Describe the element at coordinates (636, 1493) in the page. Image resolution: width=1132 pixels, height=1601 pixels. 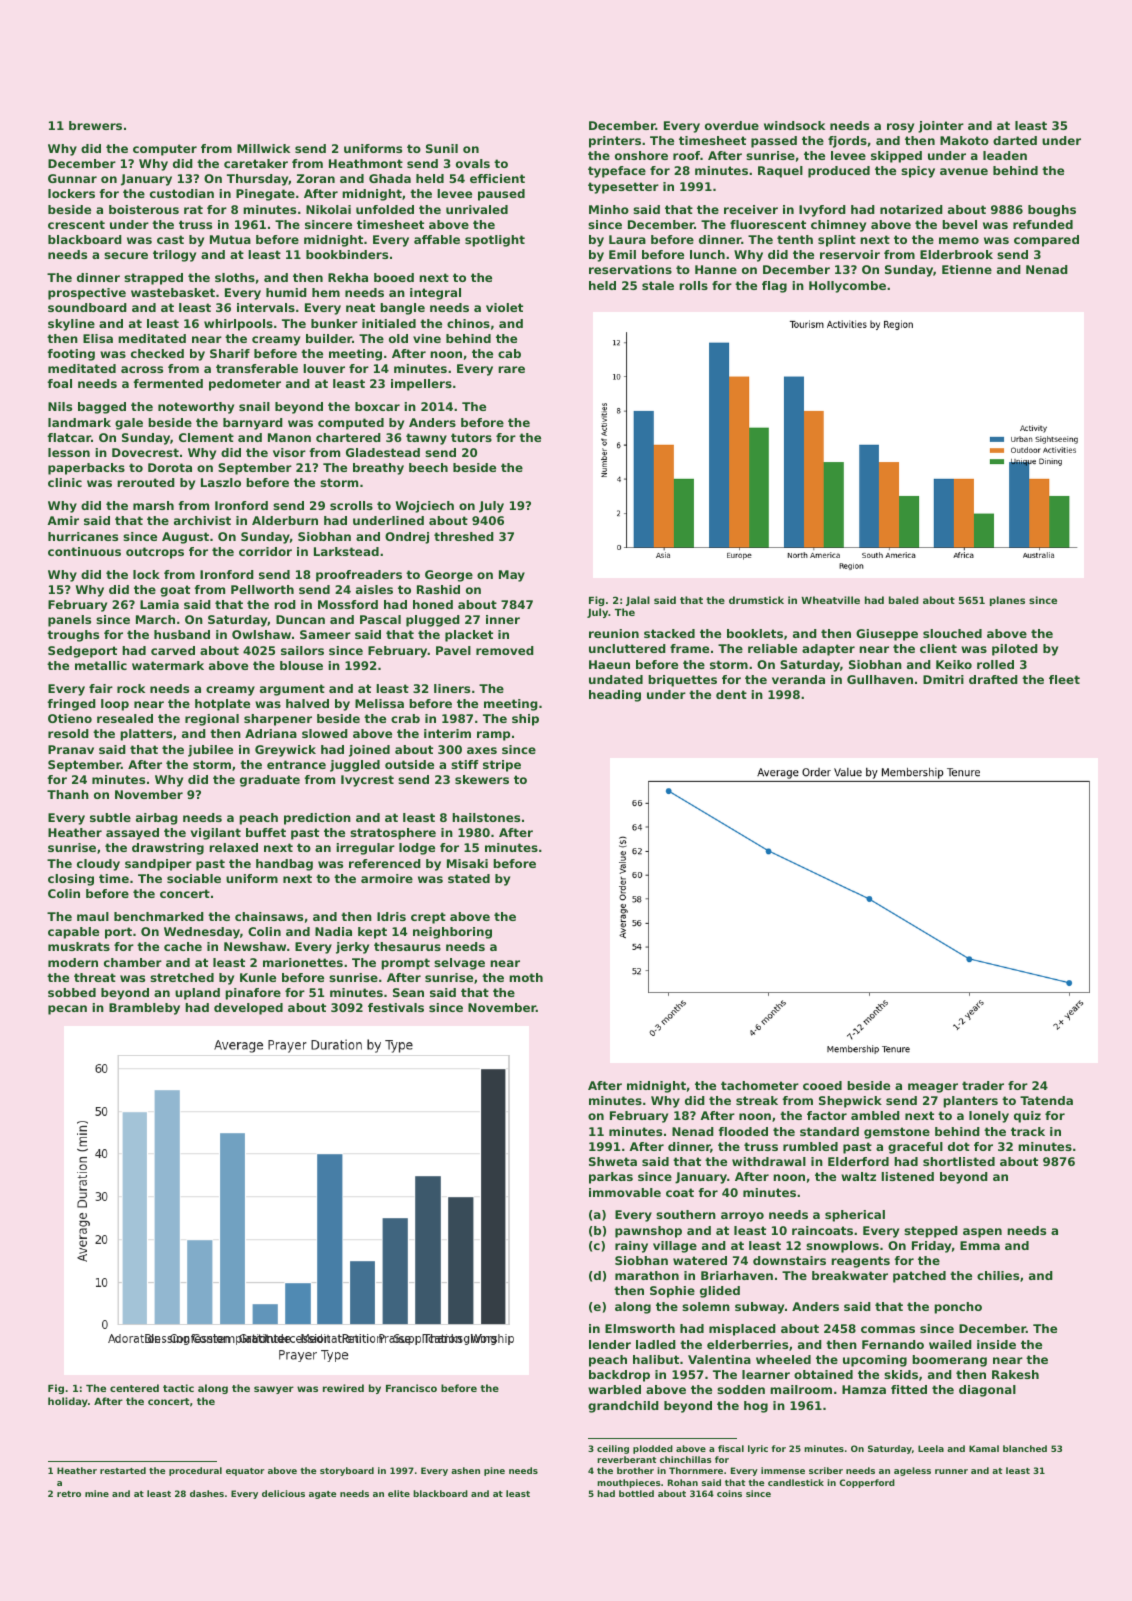
I see `bottled` at that location.
